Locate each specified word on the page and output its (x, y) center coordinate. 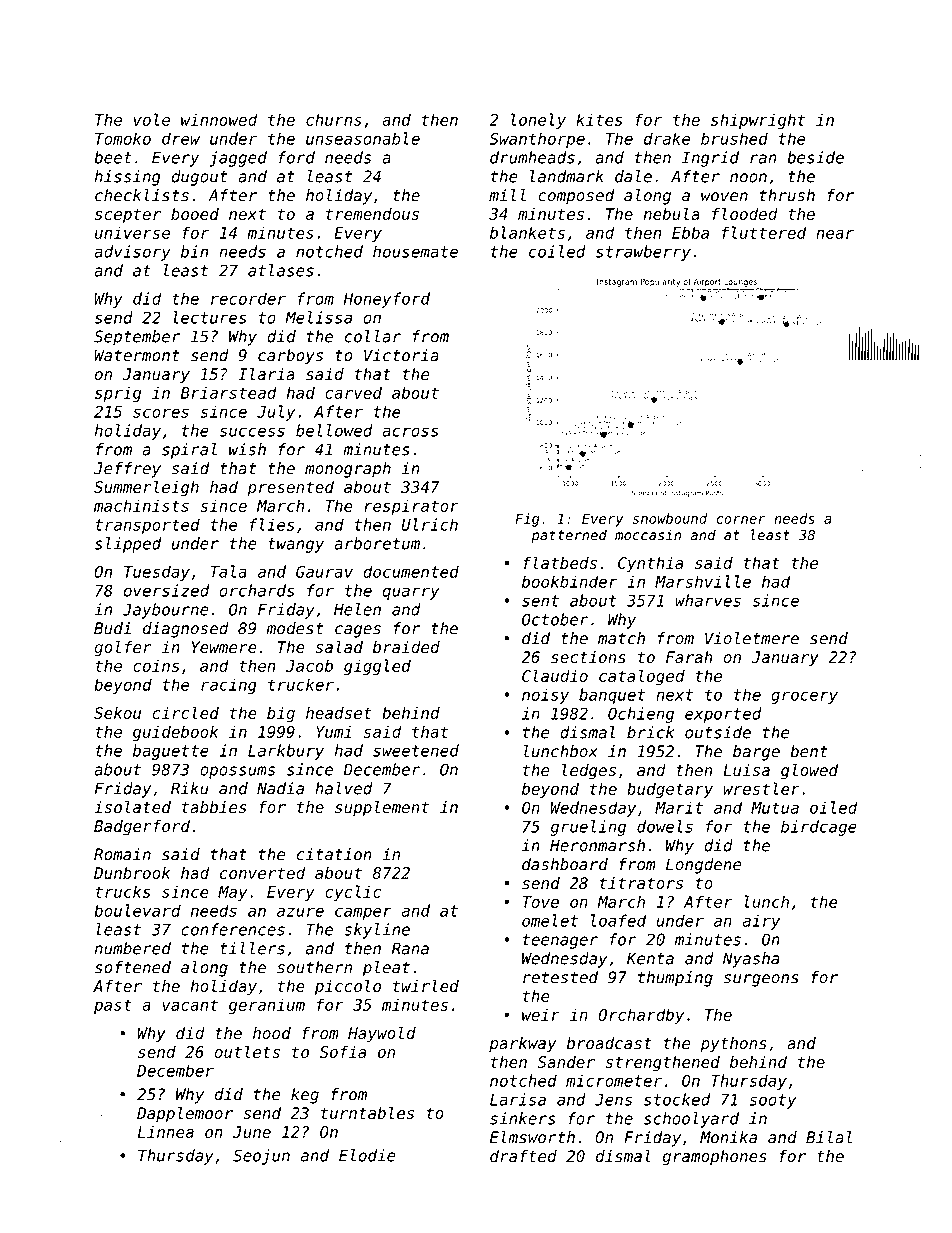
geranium (267, 1006)
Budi (112, 628)
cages (358, 631)
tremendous (372, 214)
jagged (238, 159)
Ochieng (641, 715)
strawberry (643, 253)
